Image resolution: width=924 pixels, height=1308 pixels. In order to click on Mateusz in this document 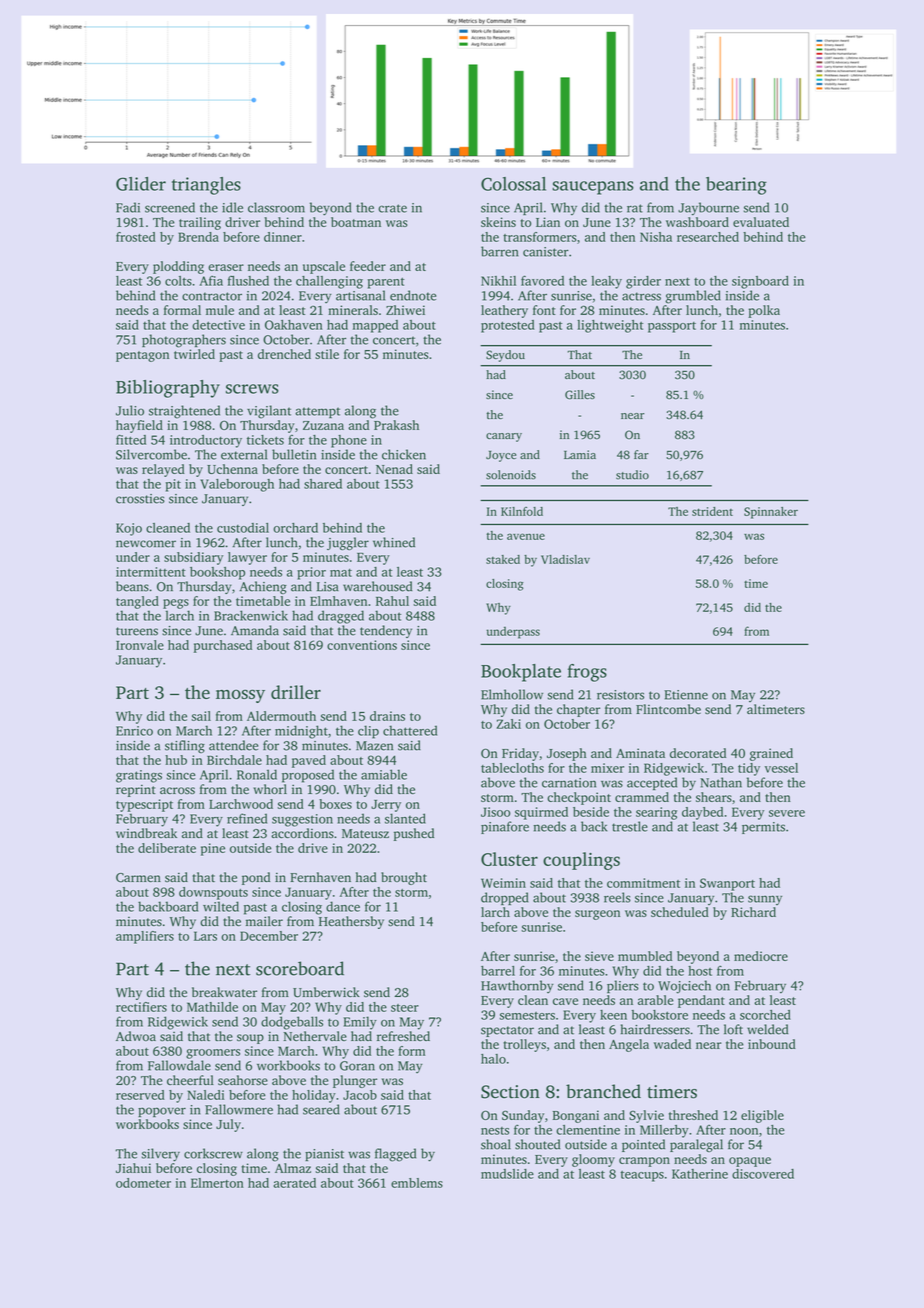, I will do `click(365, 834)`.
